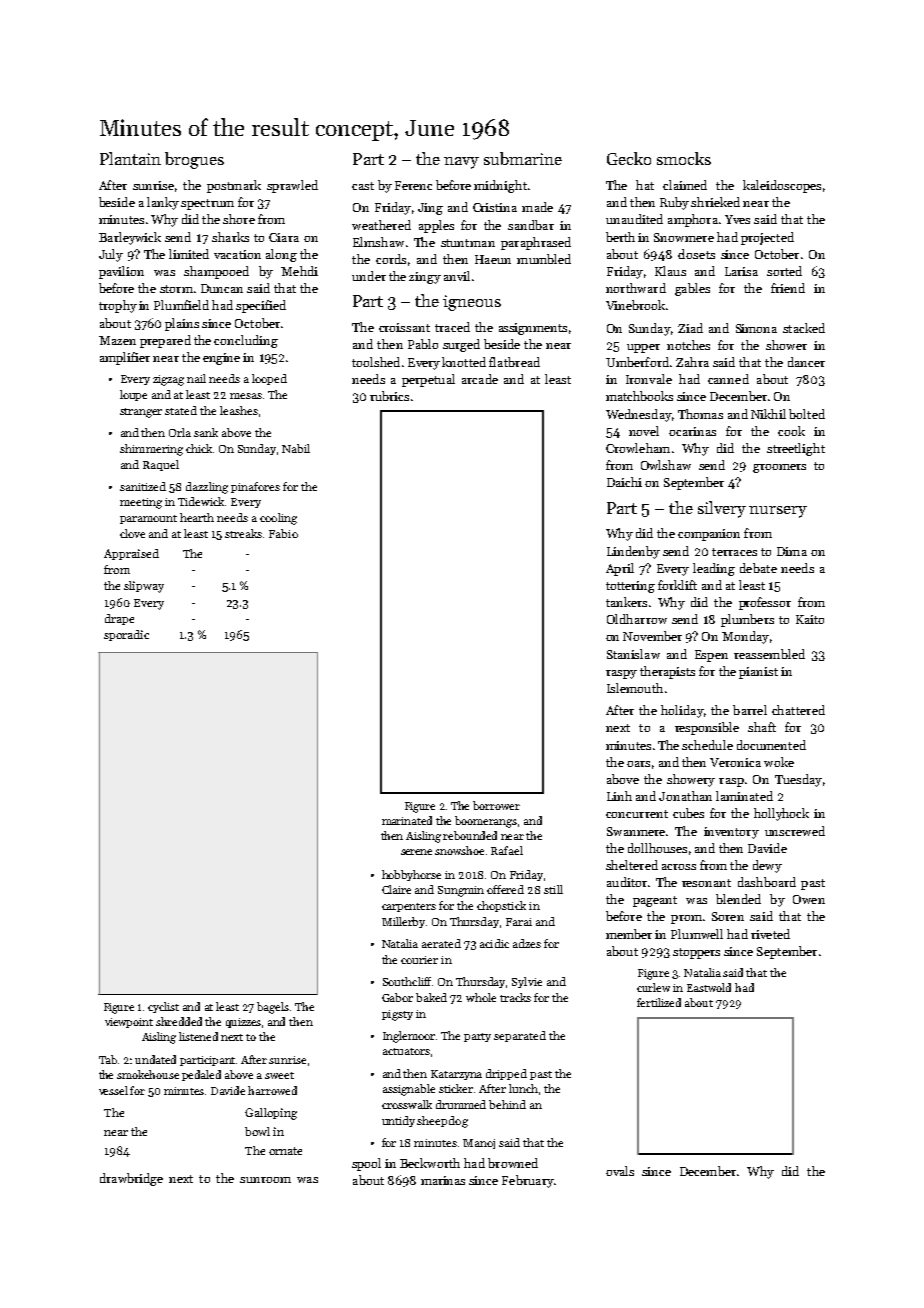 Image resolution: width=924 pixels, height=1308 pixels. I want to click on navy, so click(461, 163).
